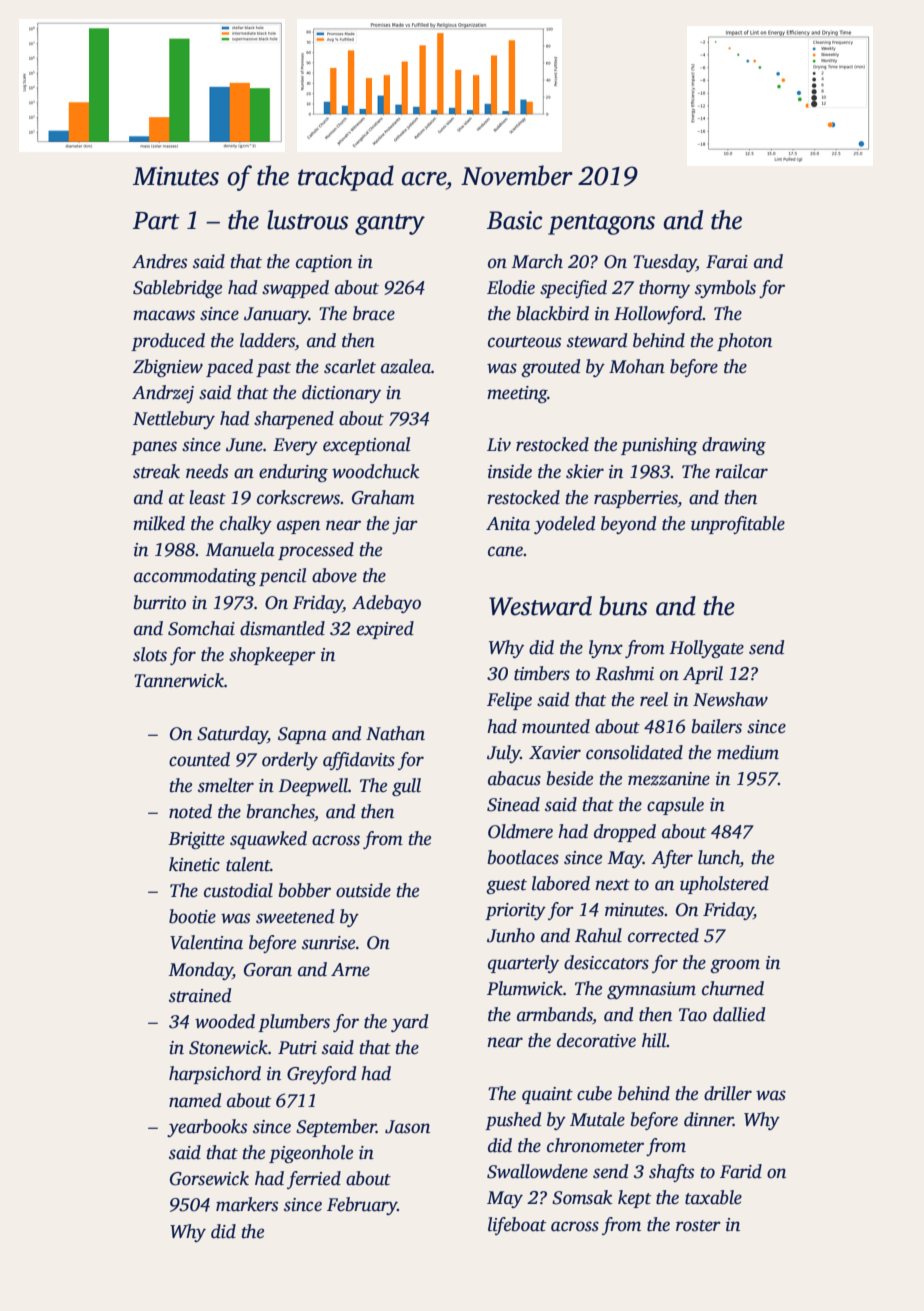 The height and width of the screenshot is (1311, 924). I want to click on yodeled, so click(564, 525).
